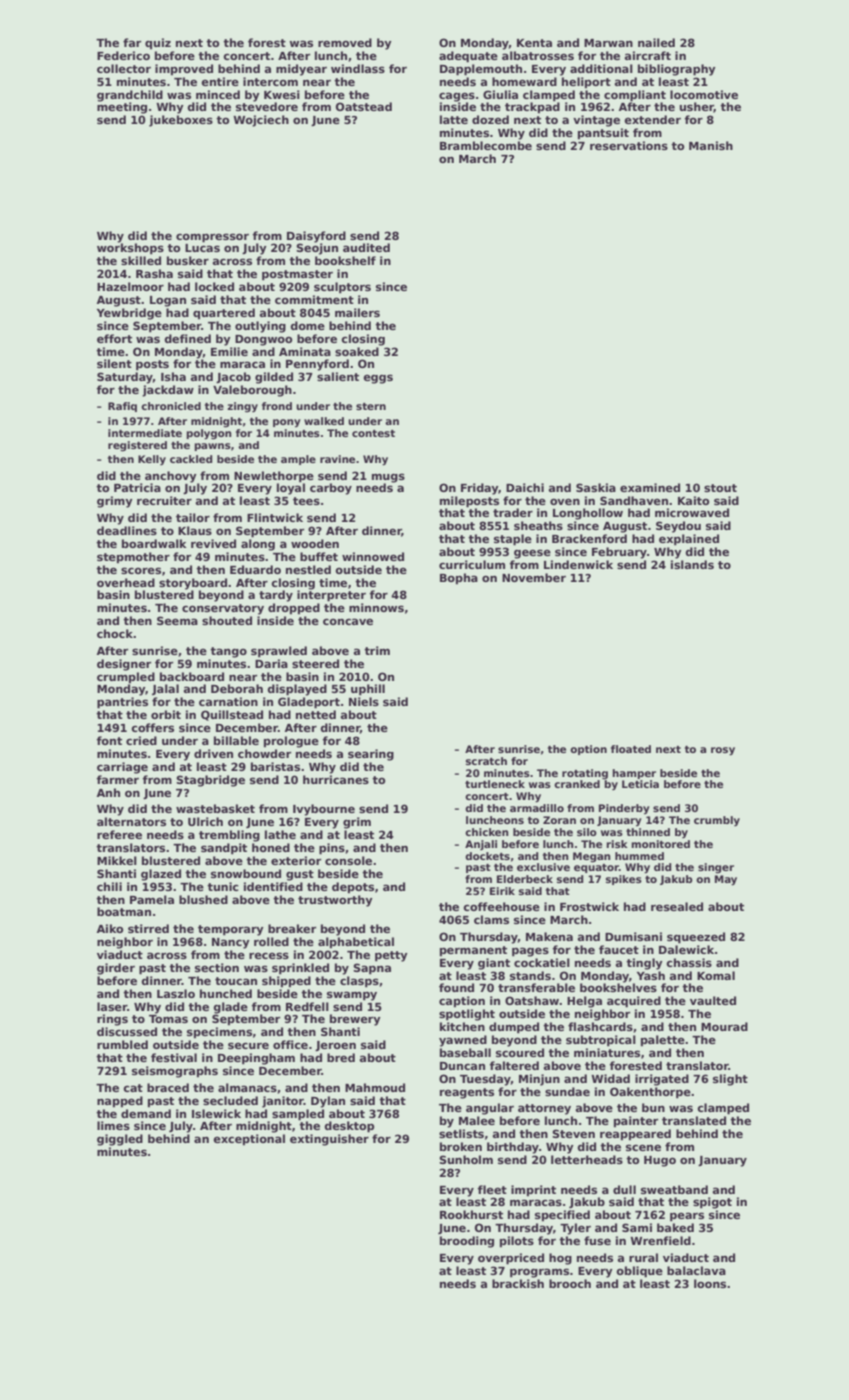 Image resolution: width=849 pixels, height=1400 pixels. I want to click on Ulrich, so click(205, 821).
